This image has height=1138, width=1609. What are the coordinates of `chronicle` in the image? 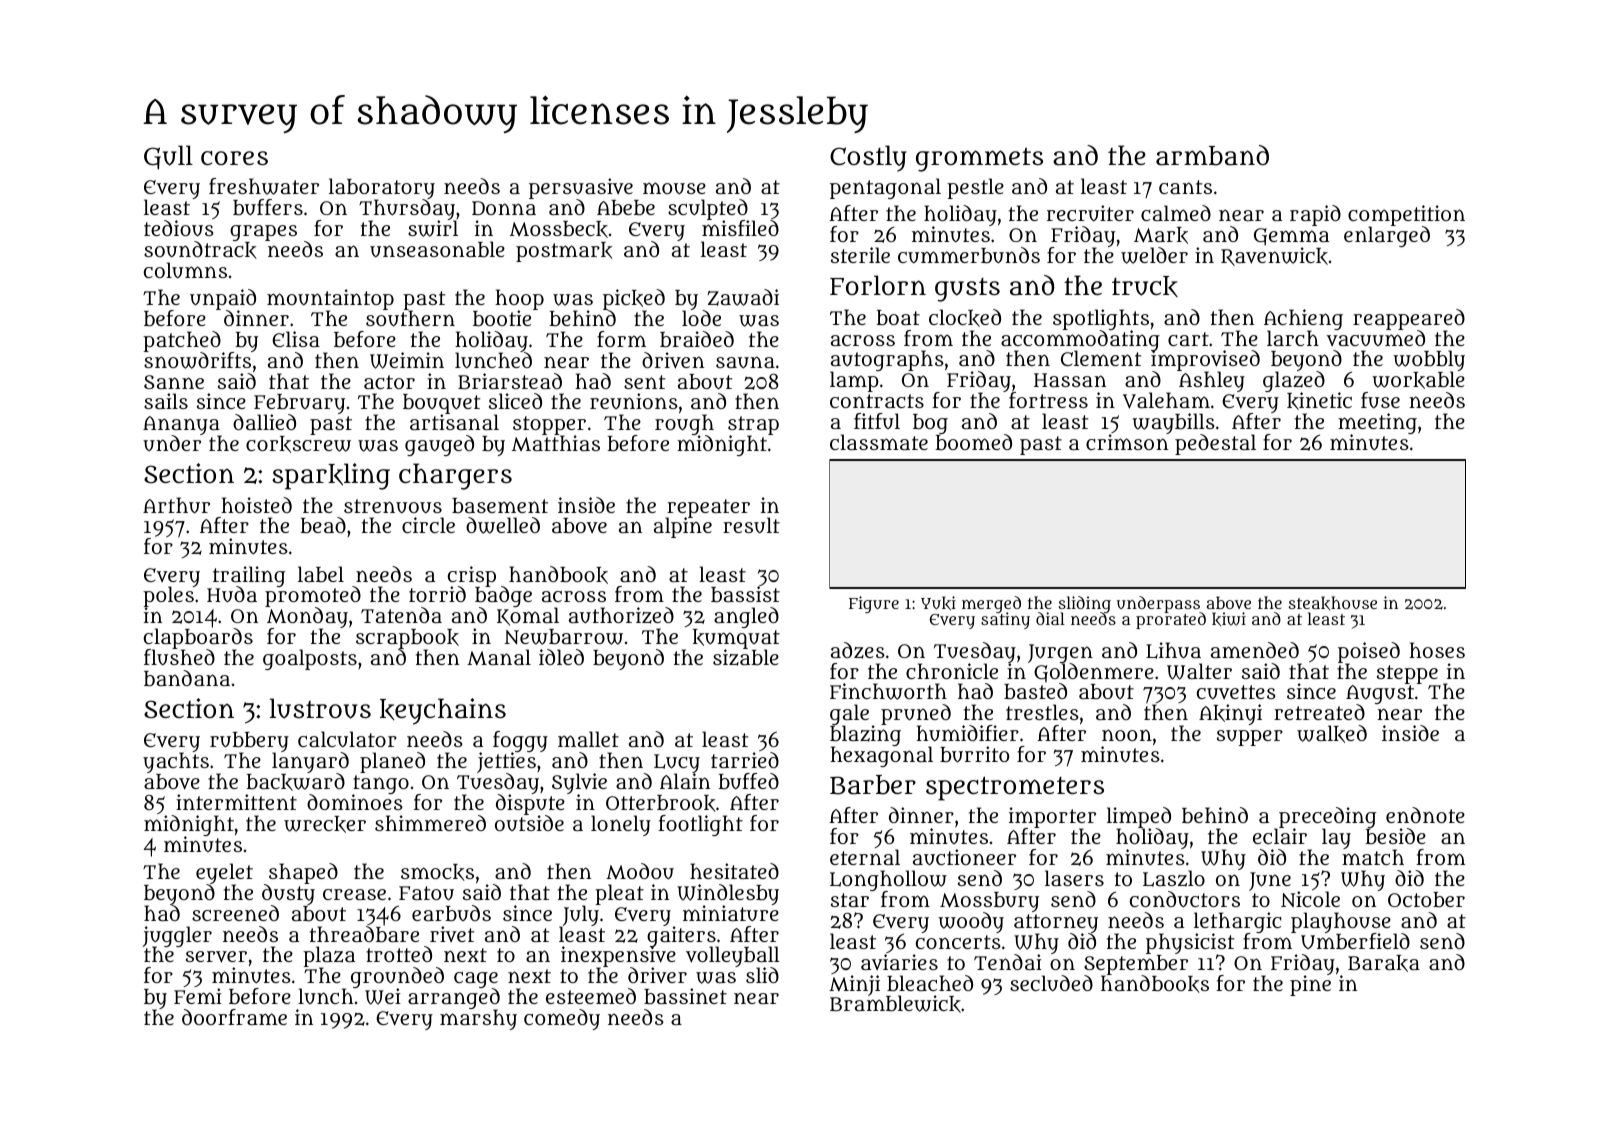 It's located at (952, 671).
